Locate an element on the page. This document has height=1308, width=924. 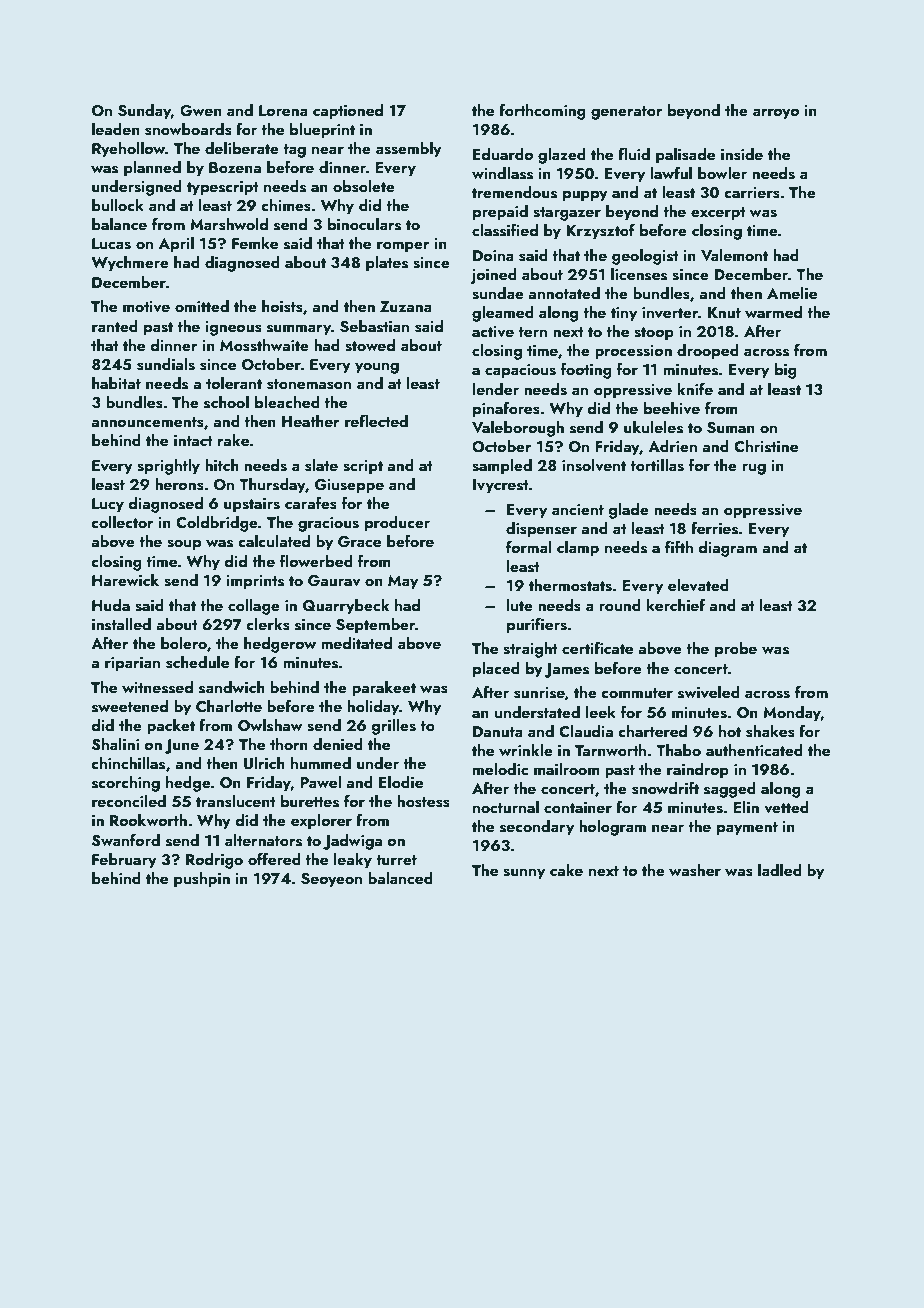
Seoyeon is located at coordinates (331, 880).
